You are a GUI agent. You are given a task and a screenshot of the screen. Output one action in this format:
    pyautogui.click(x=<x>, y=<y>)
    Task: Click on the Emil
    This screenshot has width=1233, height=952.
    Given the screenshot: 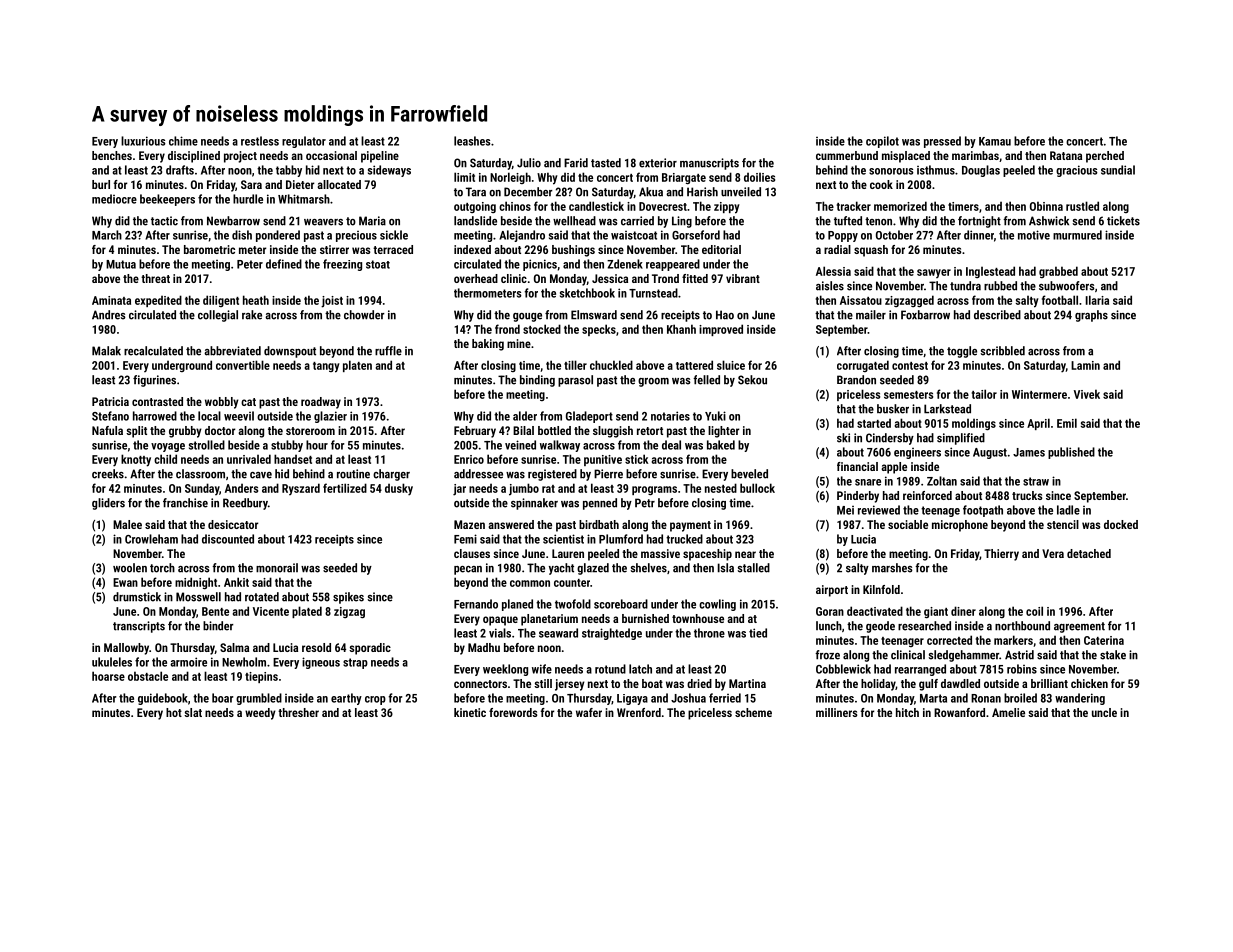 What is the action you would take?
    pyautogui.click(x=1067, y=423)
